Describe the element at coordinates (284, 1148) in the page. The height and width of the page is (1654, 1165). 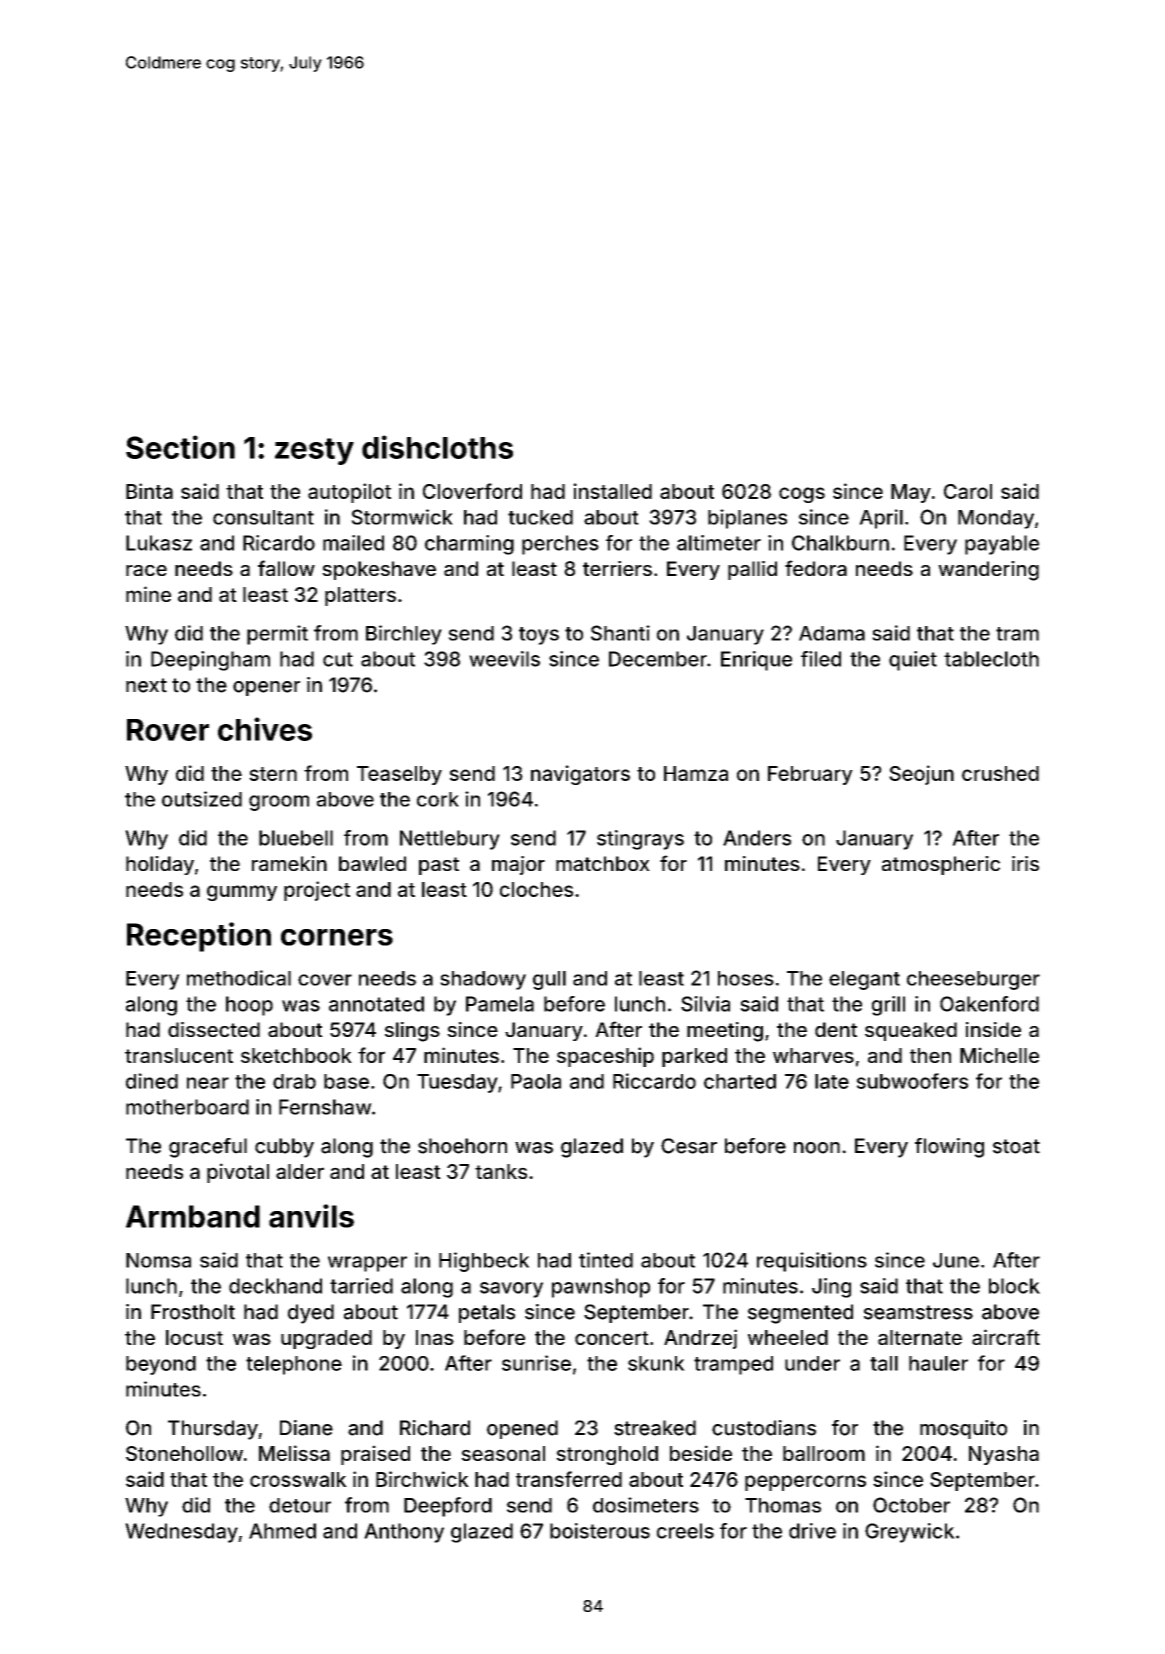
I see `cubby` at that location.
